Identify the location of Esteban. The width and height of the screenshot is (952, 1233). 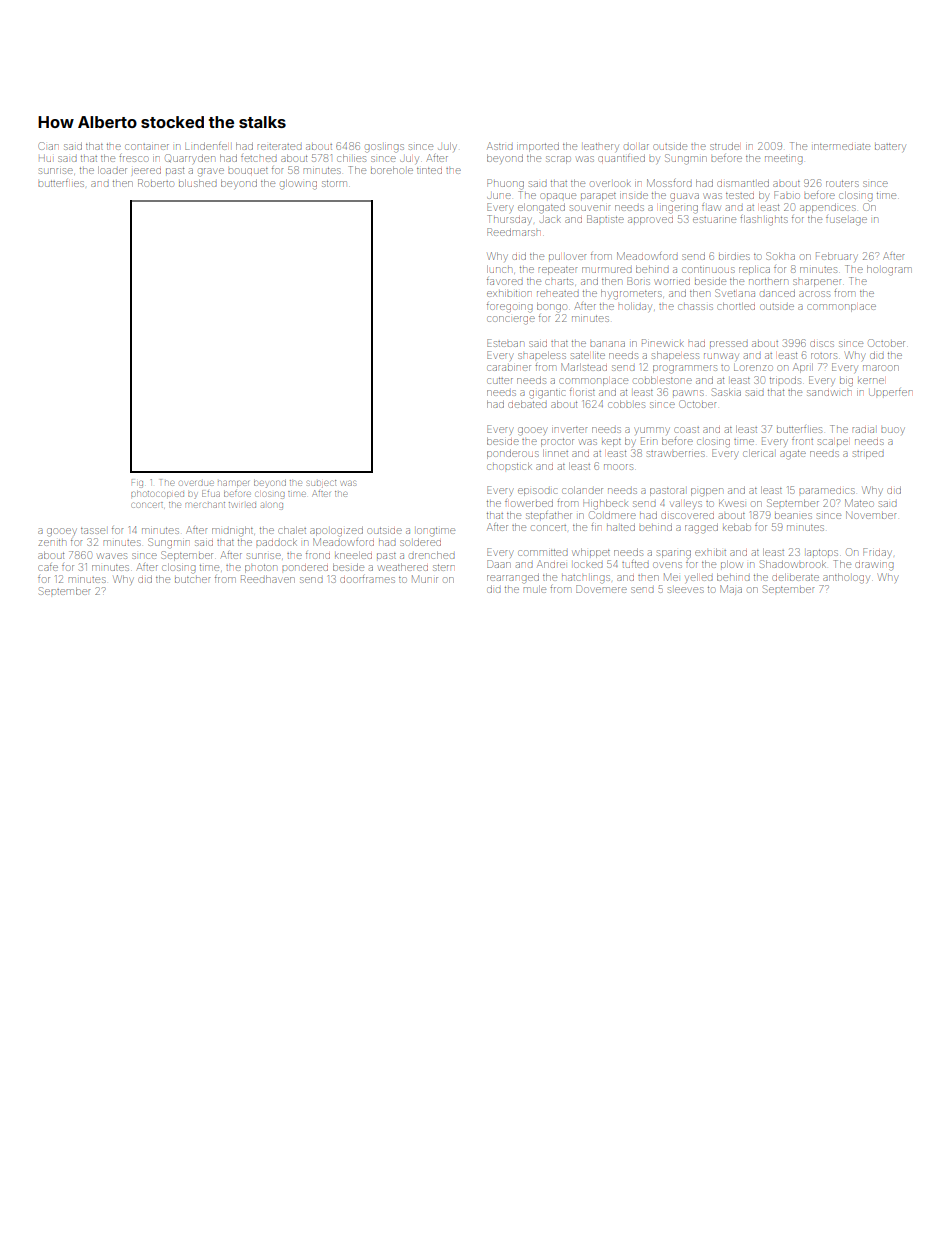
(505, 343).
